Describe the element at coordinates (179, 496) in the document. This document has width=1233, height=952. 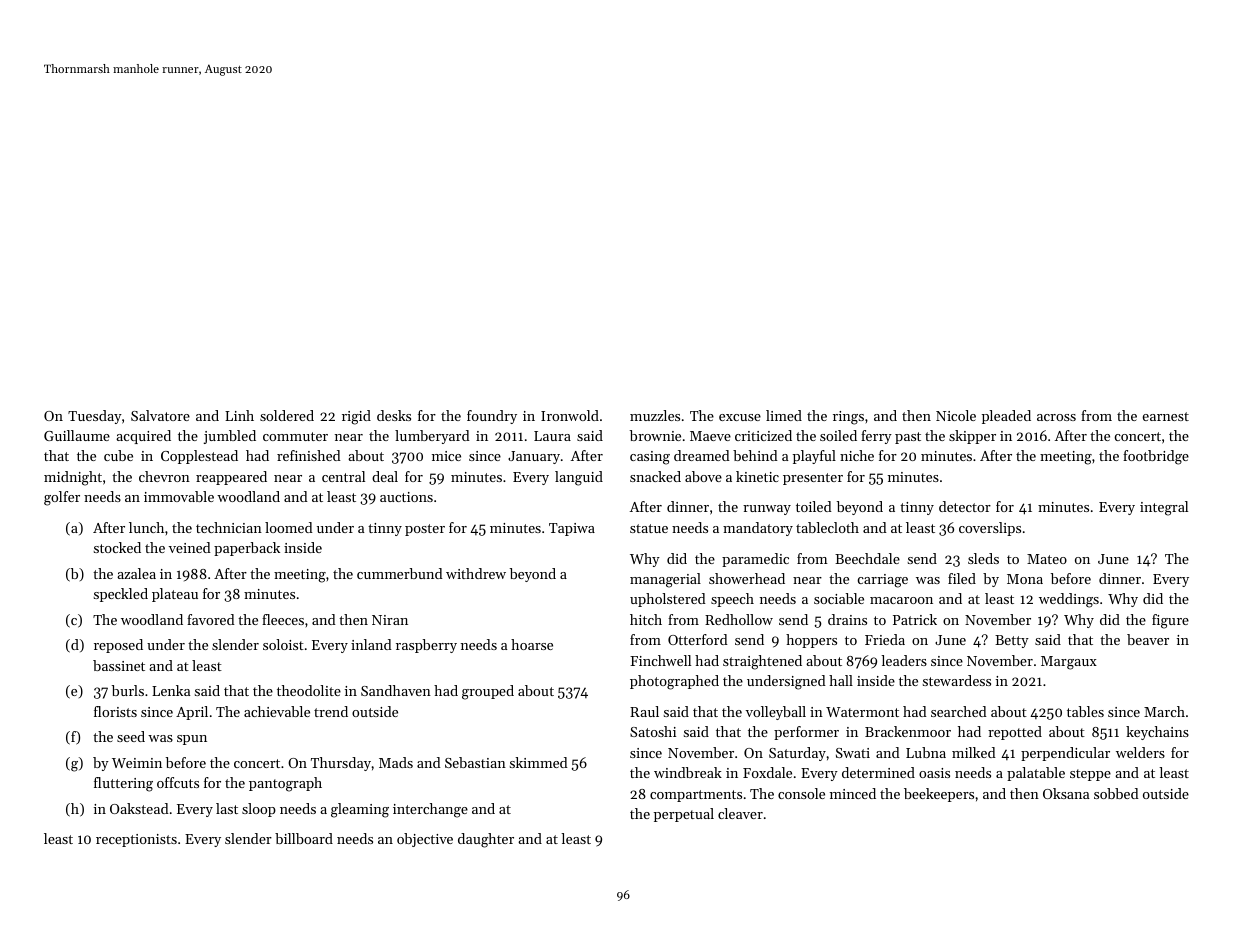
I see `immovable` at that location.
